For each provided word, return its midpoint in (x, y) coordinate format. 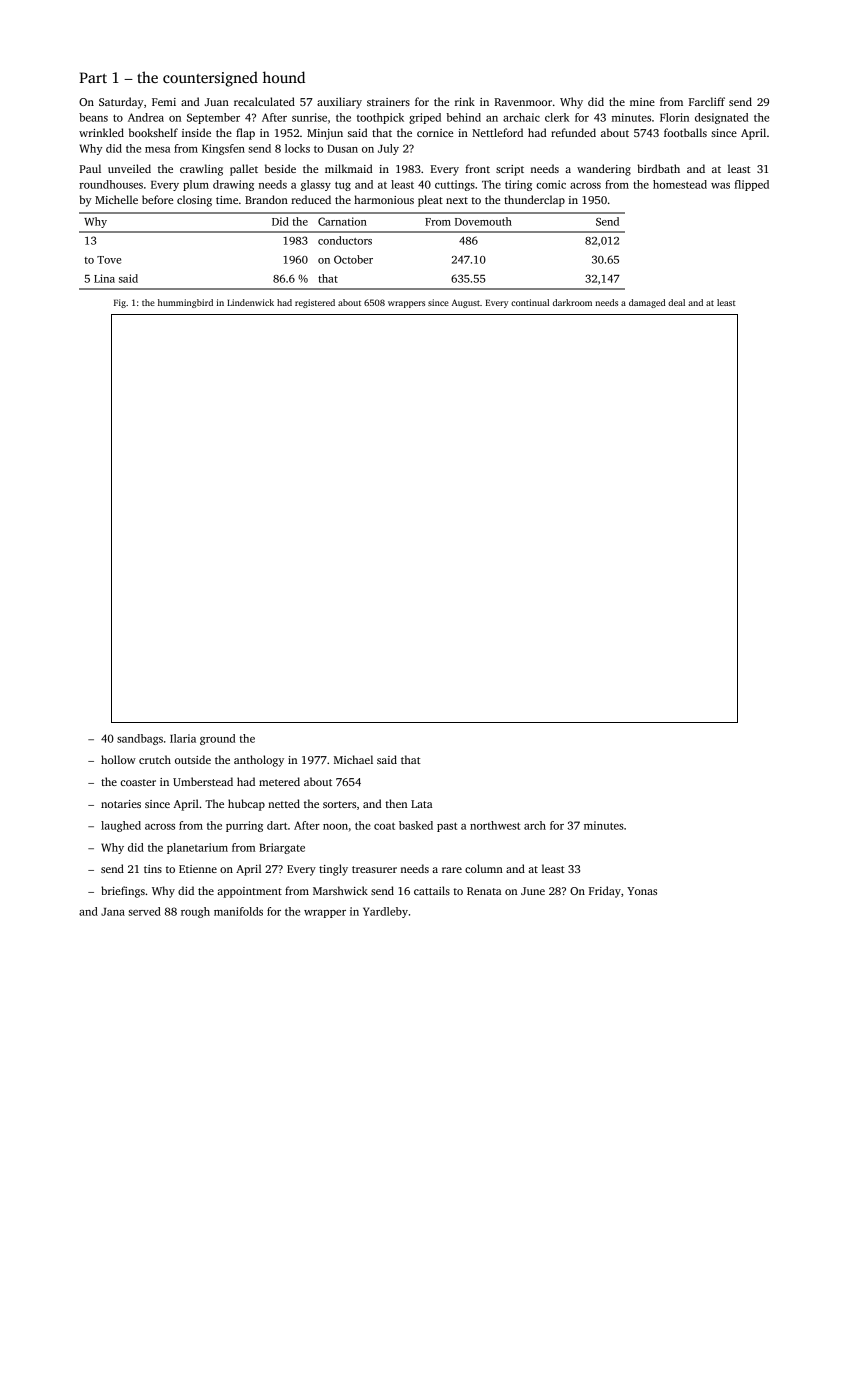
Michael (353, 759)
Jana (113, 912)
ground (217, 739)
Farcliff (707, 101)
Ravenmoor (523, 102)
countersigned (210, 79)
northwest (495, 825)
